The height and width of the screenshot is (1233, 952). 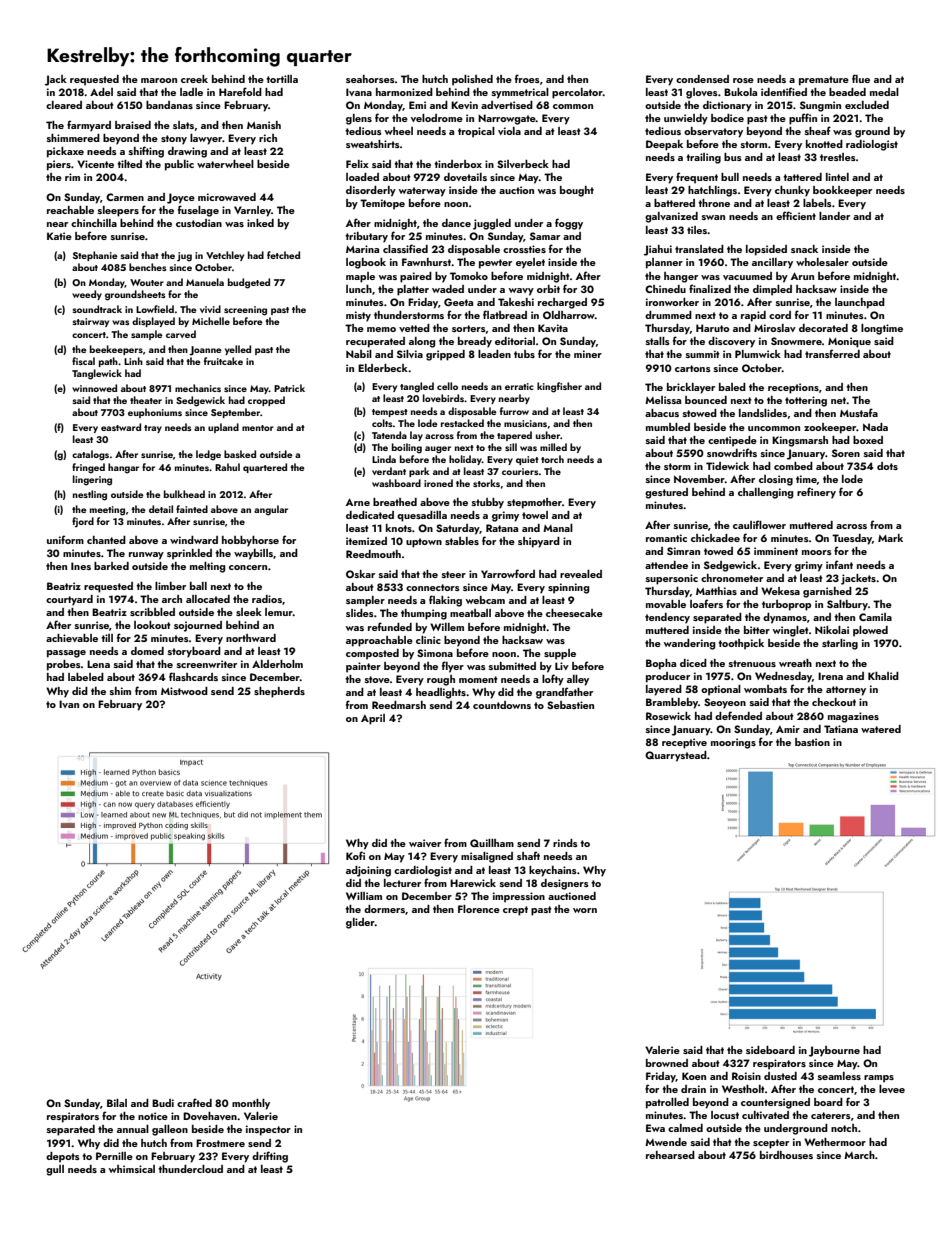 What do you see at coordinates (90, 455) in the screenshot?
I see `catalogs` at bounding box center [90, 455].
